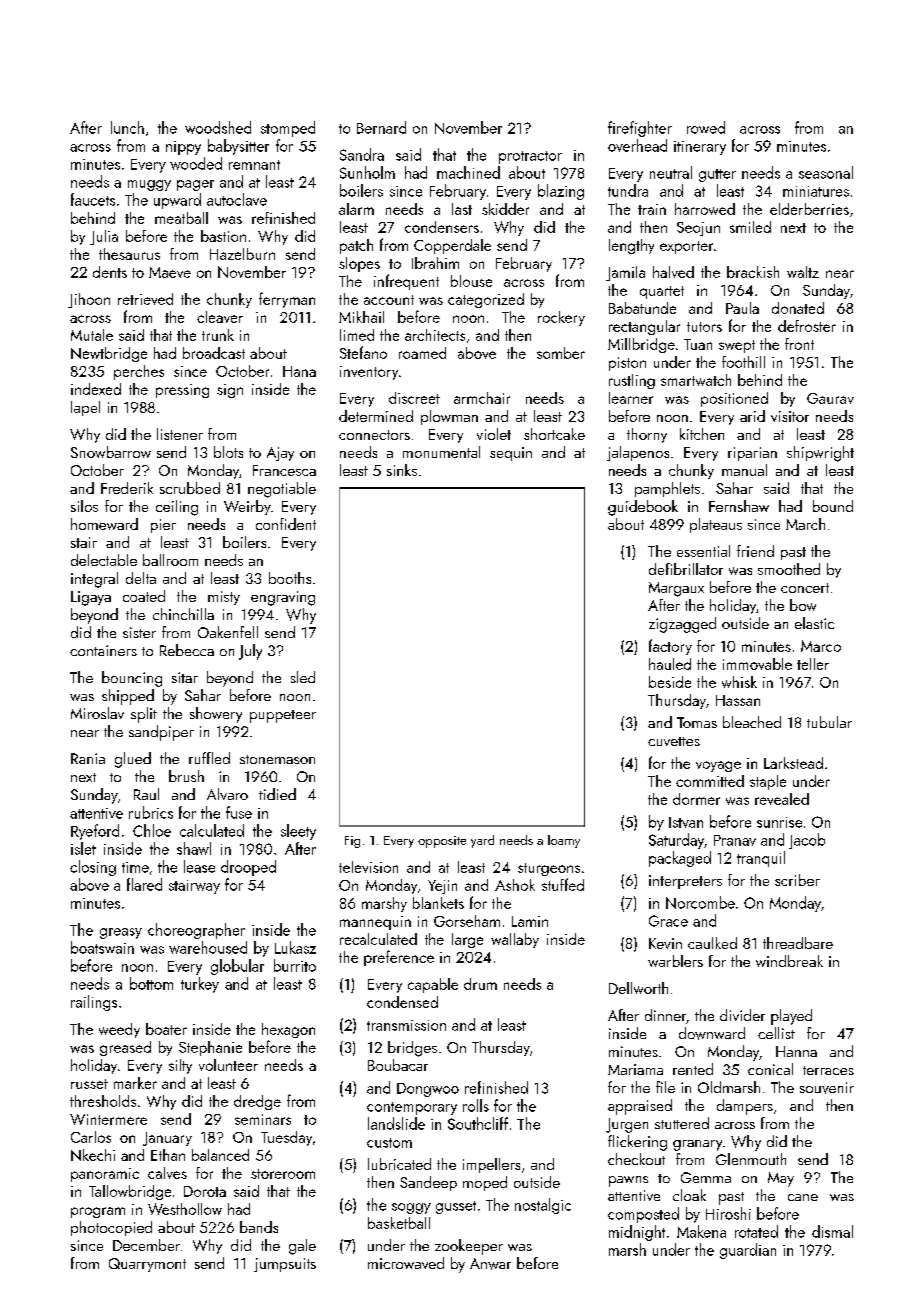 The height and width of the document is (1308, 924). What do you see at coordinates (127, 127) in the document?
I see `lunch` at bounding box center [127, 127].
